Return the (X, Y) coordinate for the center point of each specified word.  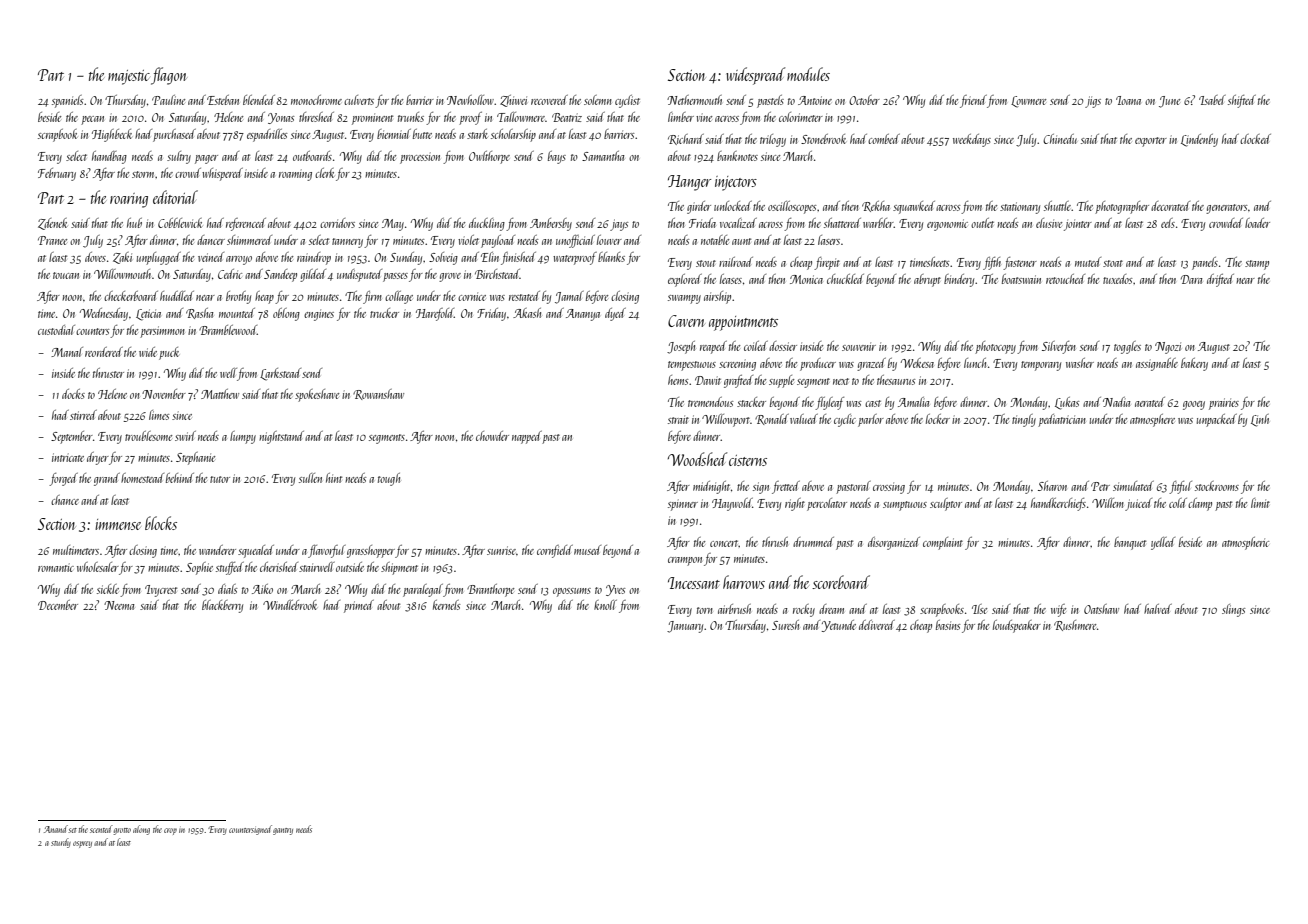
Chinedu (1060, 139)
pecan (92, 120)
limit (1260, 503)
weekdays (972, 140)
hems (678, 380)
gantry (283, 831)
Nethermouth (694, 100)
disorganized (894, 543)
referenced (246, 224)
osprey (82, 844)
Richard (686, 139)
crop (170, 831)
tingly (1024, 420)
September (72, 437)
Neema (119, 605)
